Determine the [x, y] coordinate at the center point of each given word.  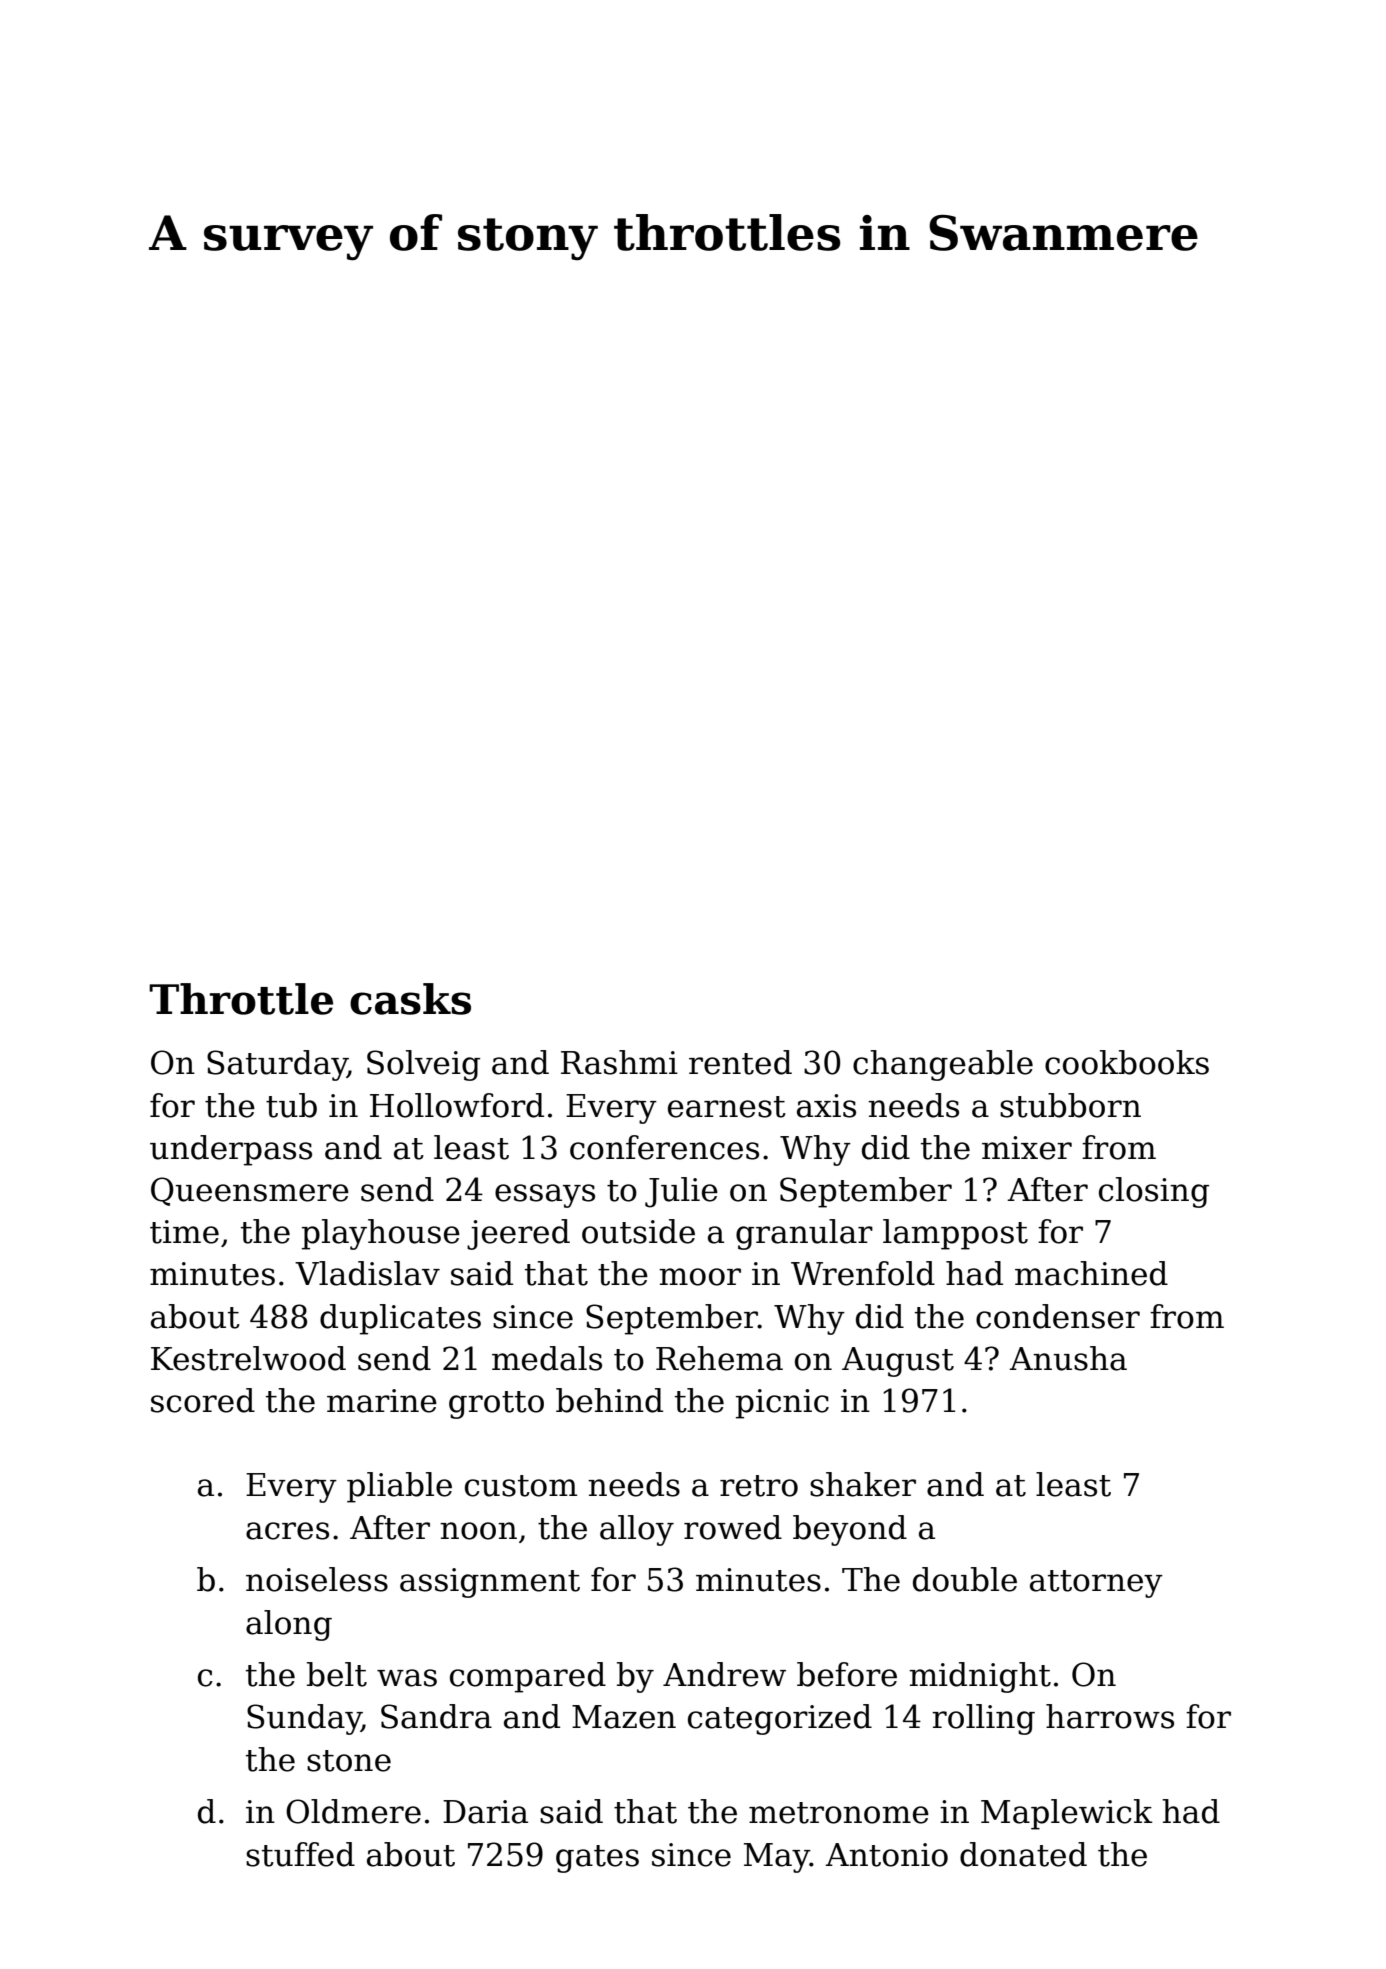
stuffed [300, 1854]
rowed [733, 1527]
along [289, 1625]
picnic [782, 1404]
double [965, 1579]
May [777, 1858]
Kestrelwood [248, 1358]
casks [410, 999]
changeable [943, 1065]
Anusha [1068, 1358]
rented [740, 1062]
